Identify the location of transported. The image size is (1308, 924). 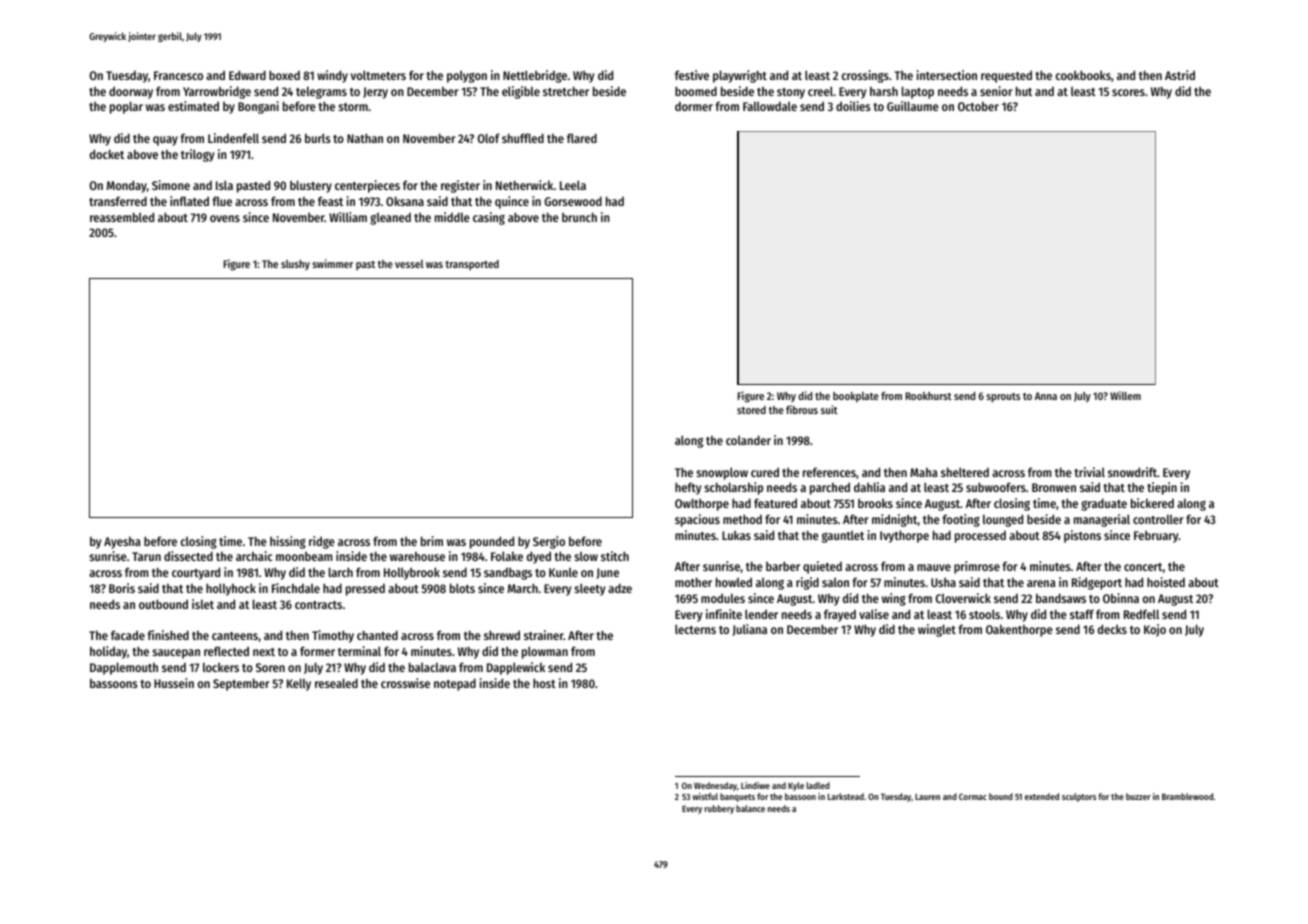
(472, 265).
